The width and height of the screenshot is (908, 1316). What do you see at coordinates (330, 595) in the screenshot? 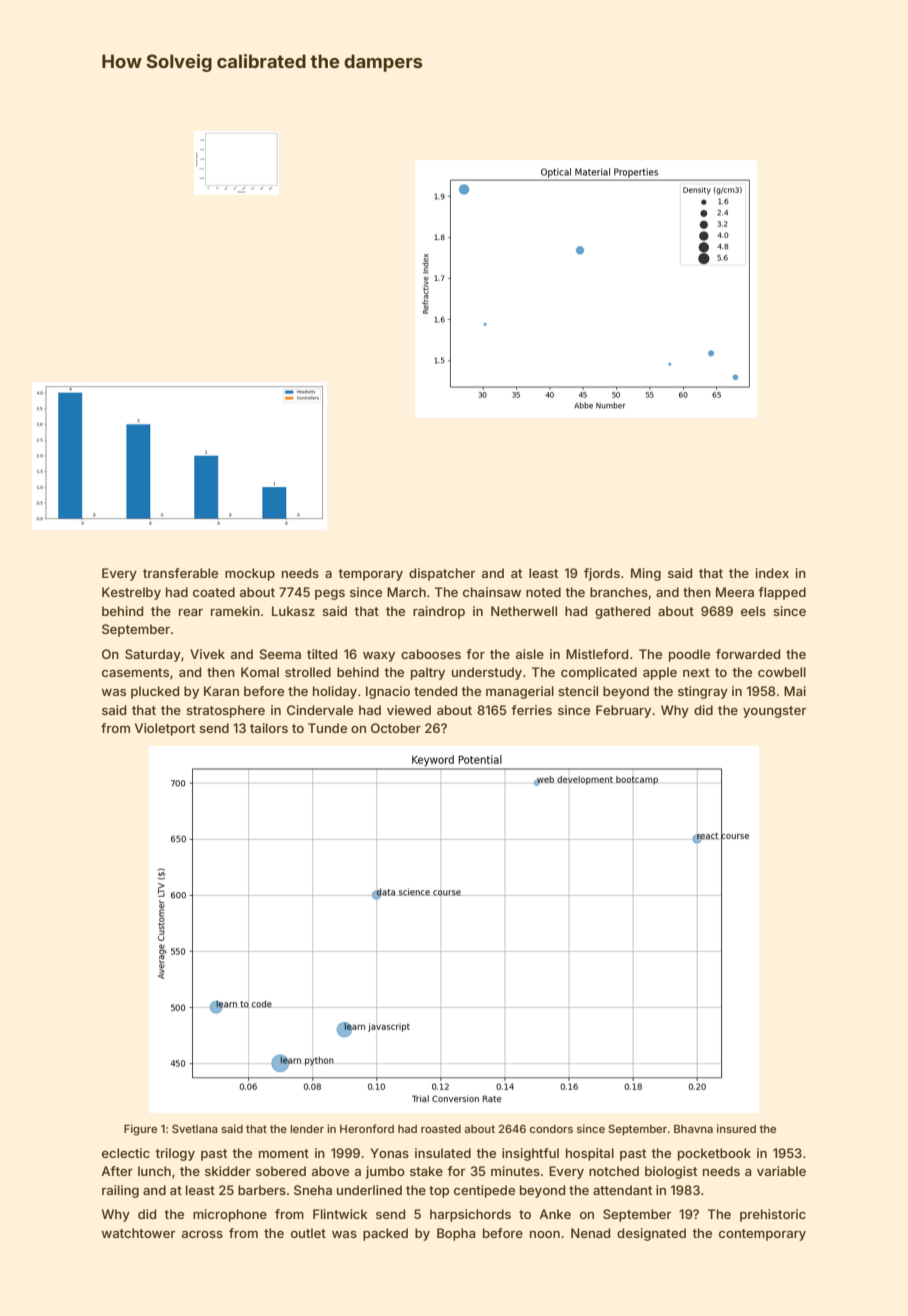
I see `pegs` at bounding box center [330, 595].
